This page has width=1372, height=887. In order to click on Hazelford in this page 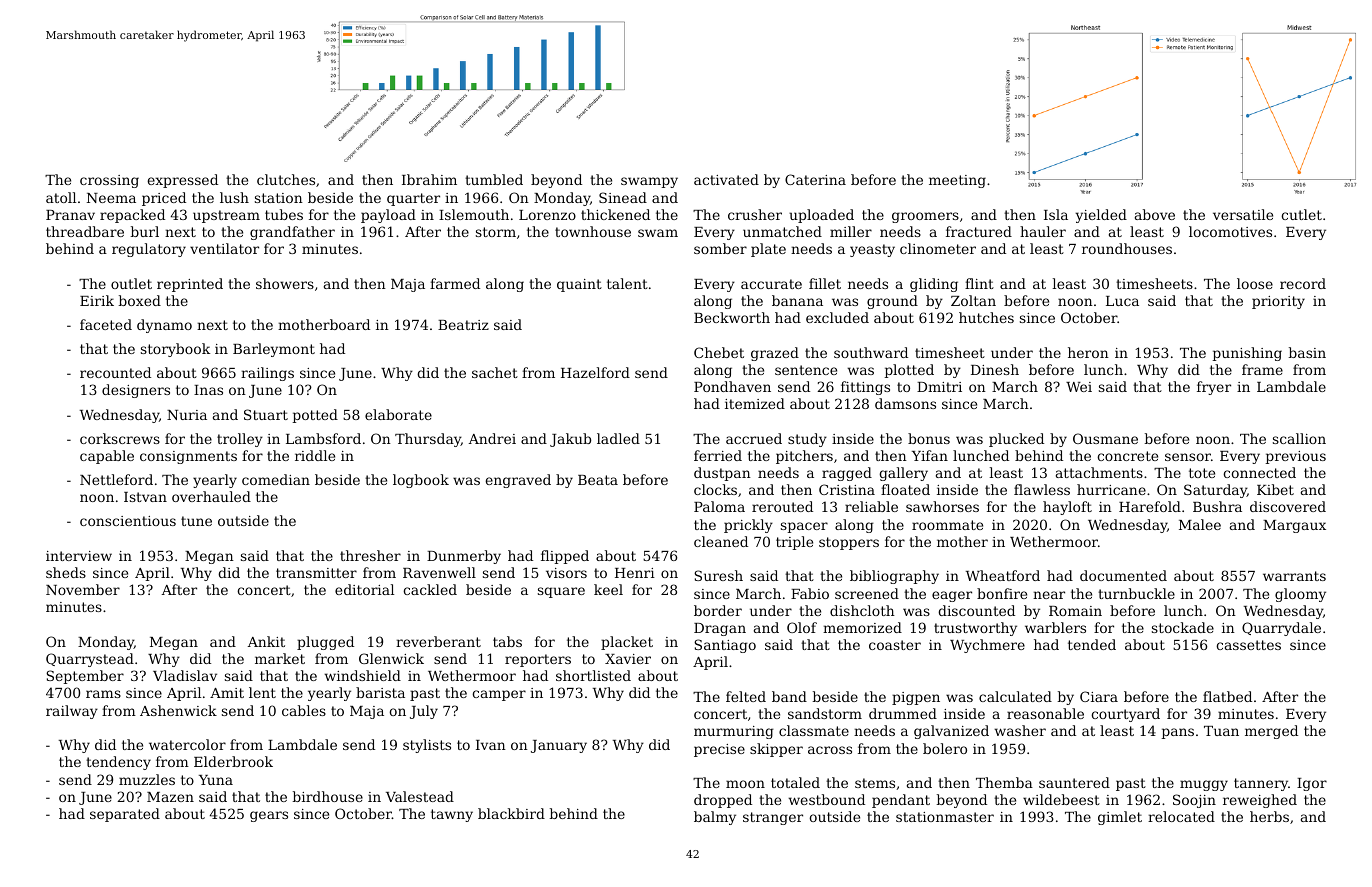, I will do `click(595, 372)`.
